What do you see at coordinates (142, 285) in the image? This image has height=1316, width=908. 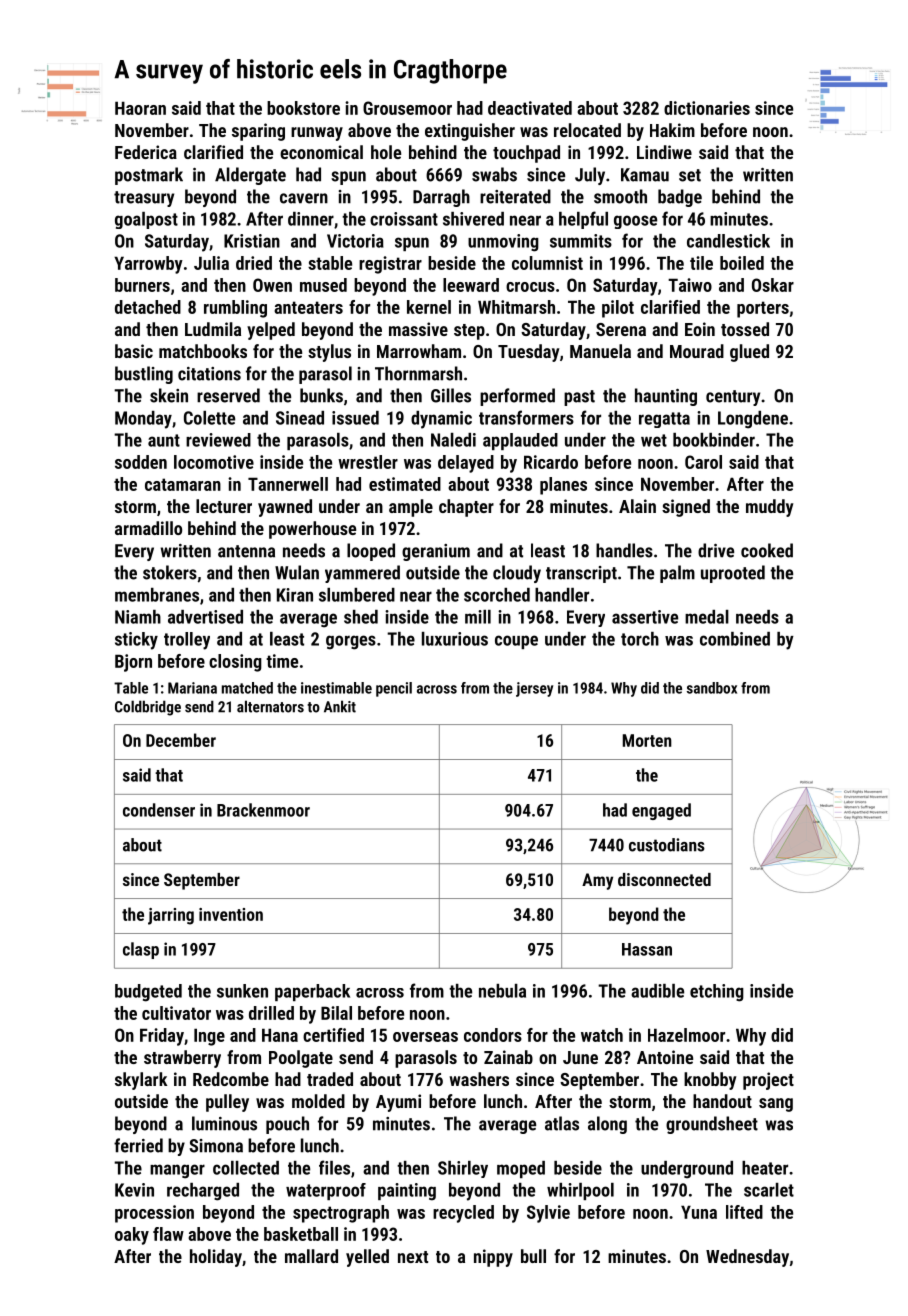 I see `burners` at bounding box center [142, 285].
